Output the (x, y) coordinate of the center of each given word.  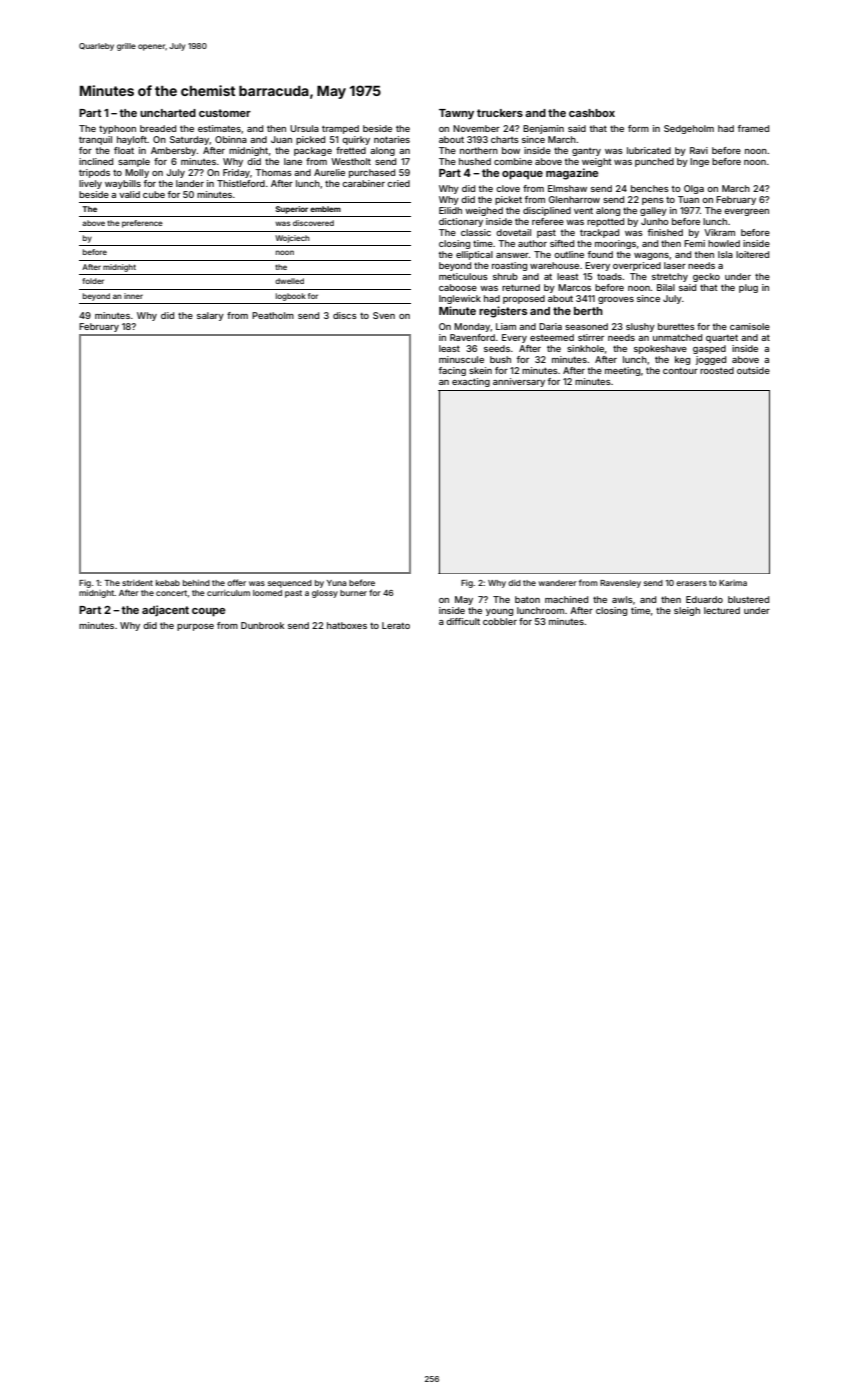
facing (452, 371)
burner (353, 593)
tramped (340, 129)
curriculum (228, 593)
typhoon (117, 129)
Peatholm (273, 315)
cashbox (592, 113)
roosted (717, 370)
